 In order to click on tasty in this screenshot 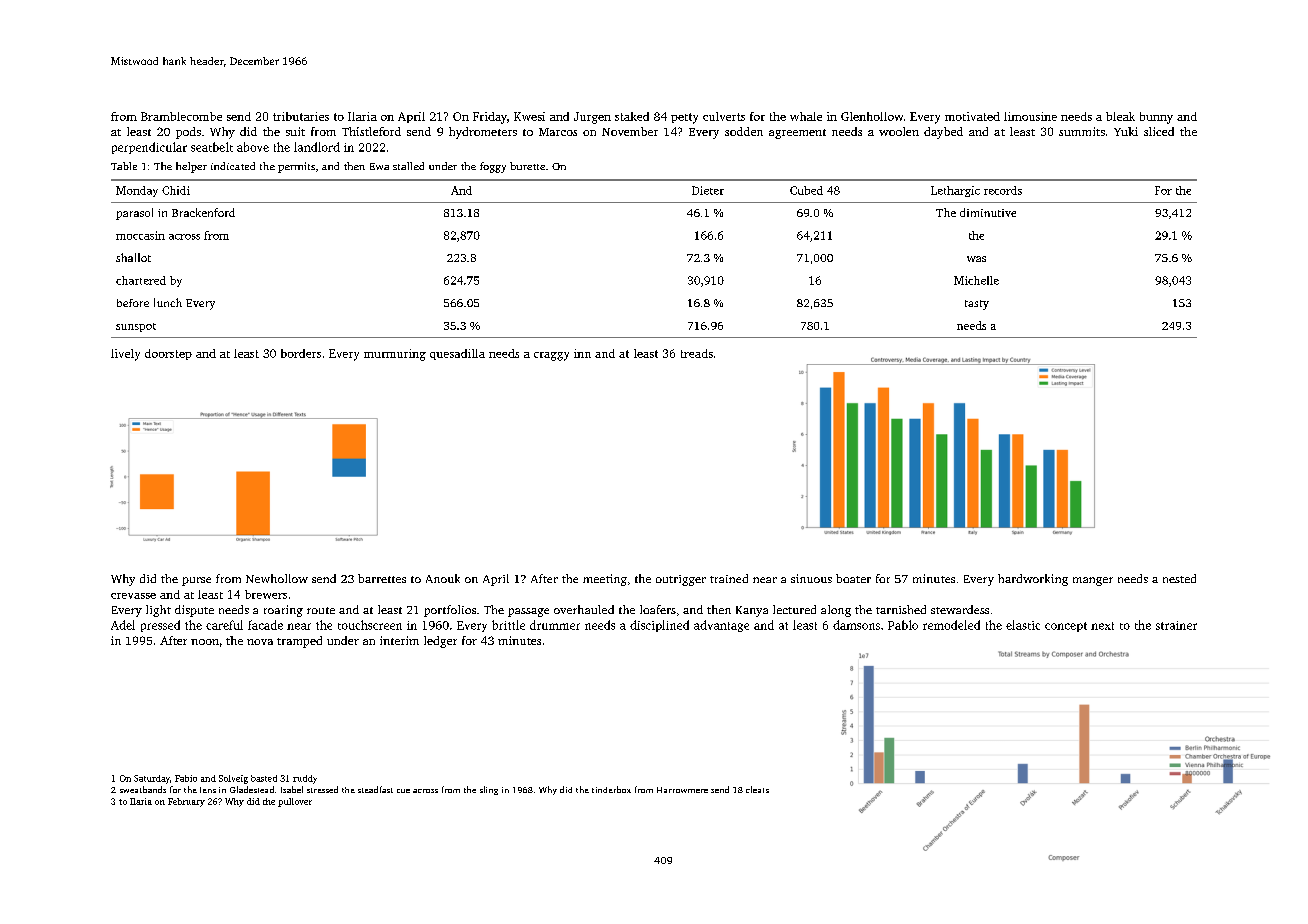, I will do `click(977, 305)`.
